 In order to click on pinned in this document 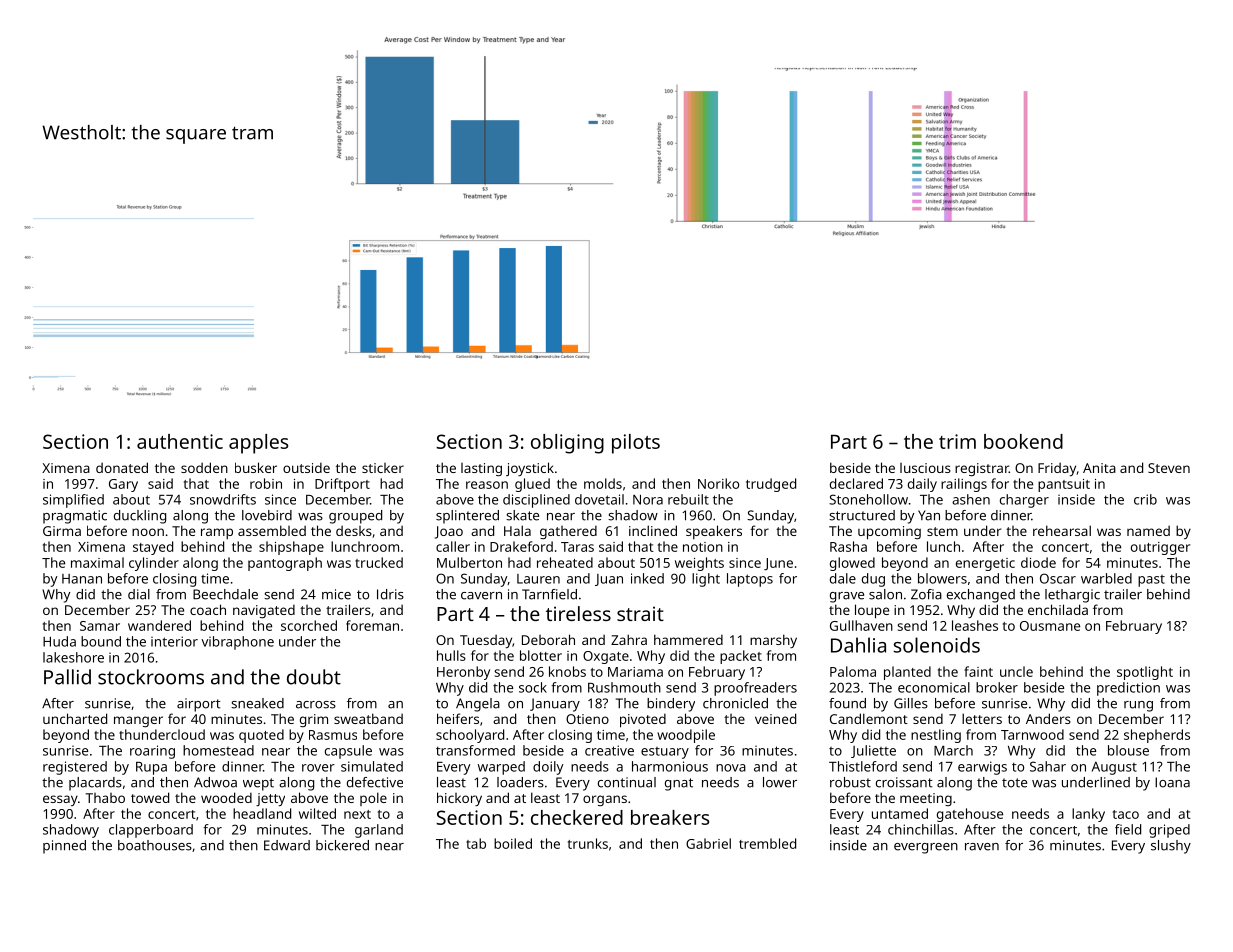, I will do `click(64, 847)`.
